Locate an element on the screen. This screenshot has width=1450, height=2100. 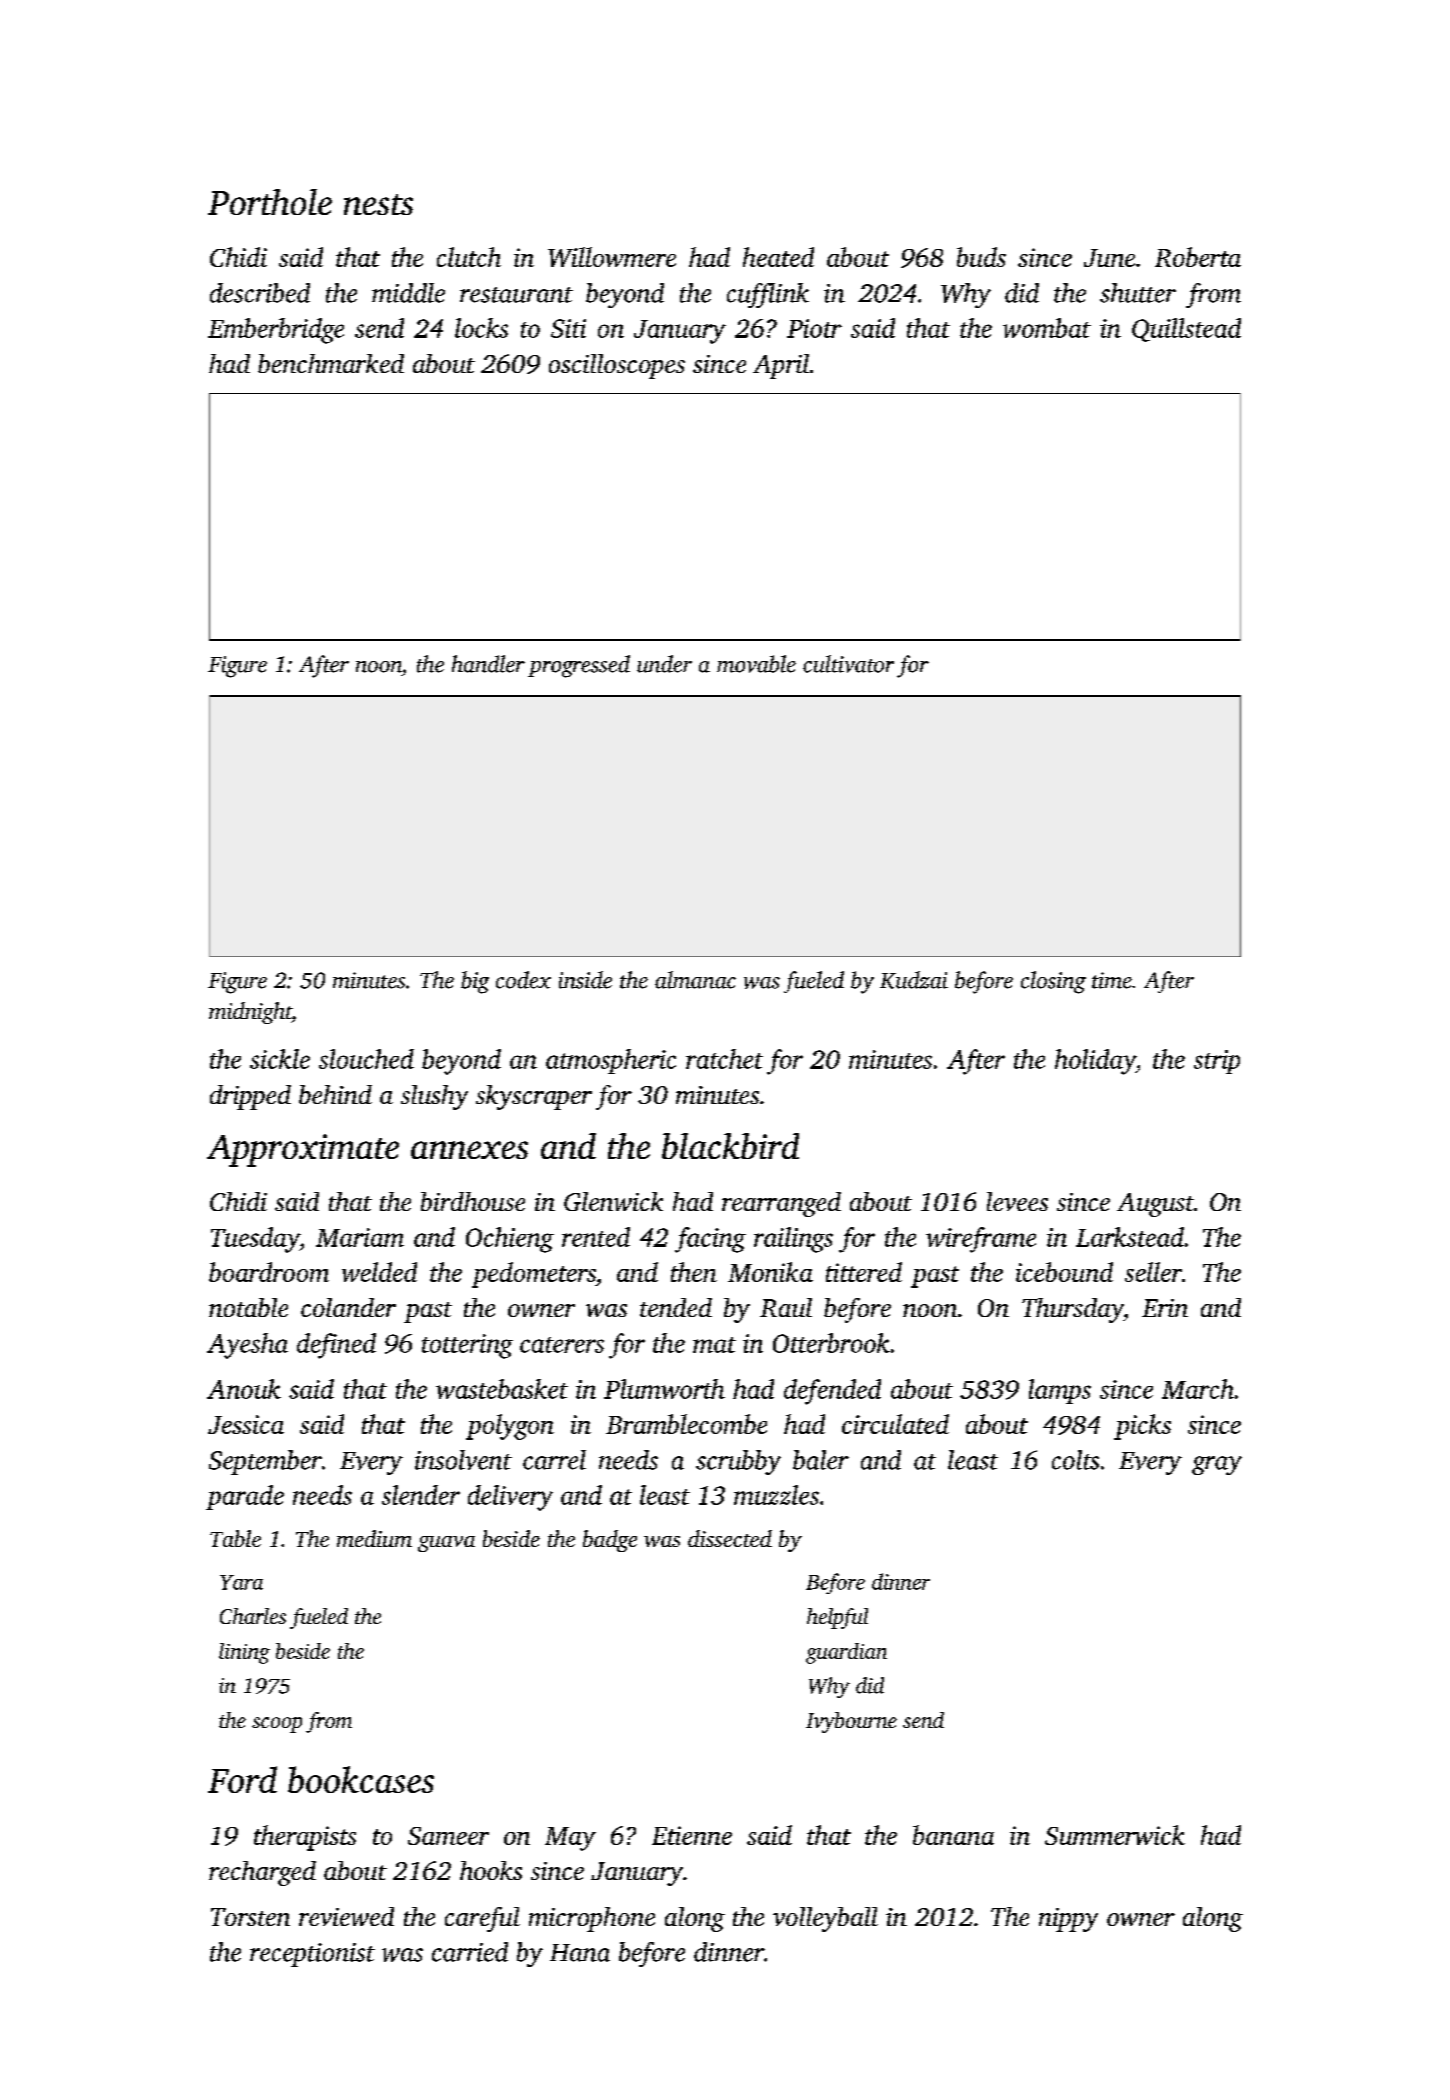
receptionist is located at coordinates (312, 1955).
